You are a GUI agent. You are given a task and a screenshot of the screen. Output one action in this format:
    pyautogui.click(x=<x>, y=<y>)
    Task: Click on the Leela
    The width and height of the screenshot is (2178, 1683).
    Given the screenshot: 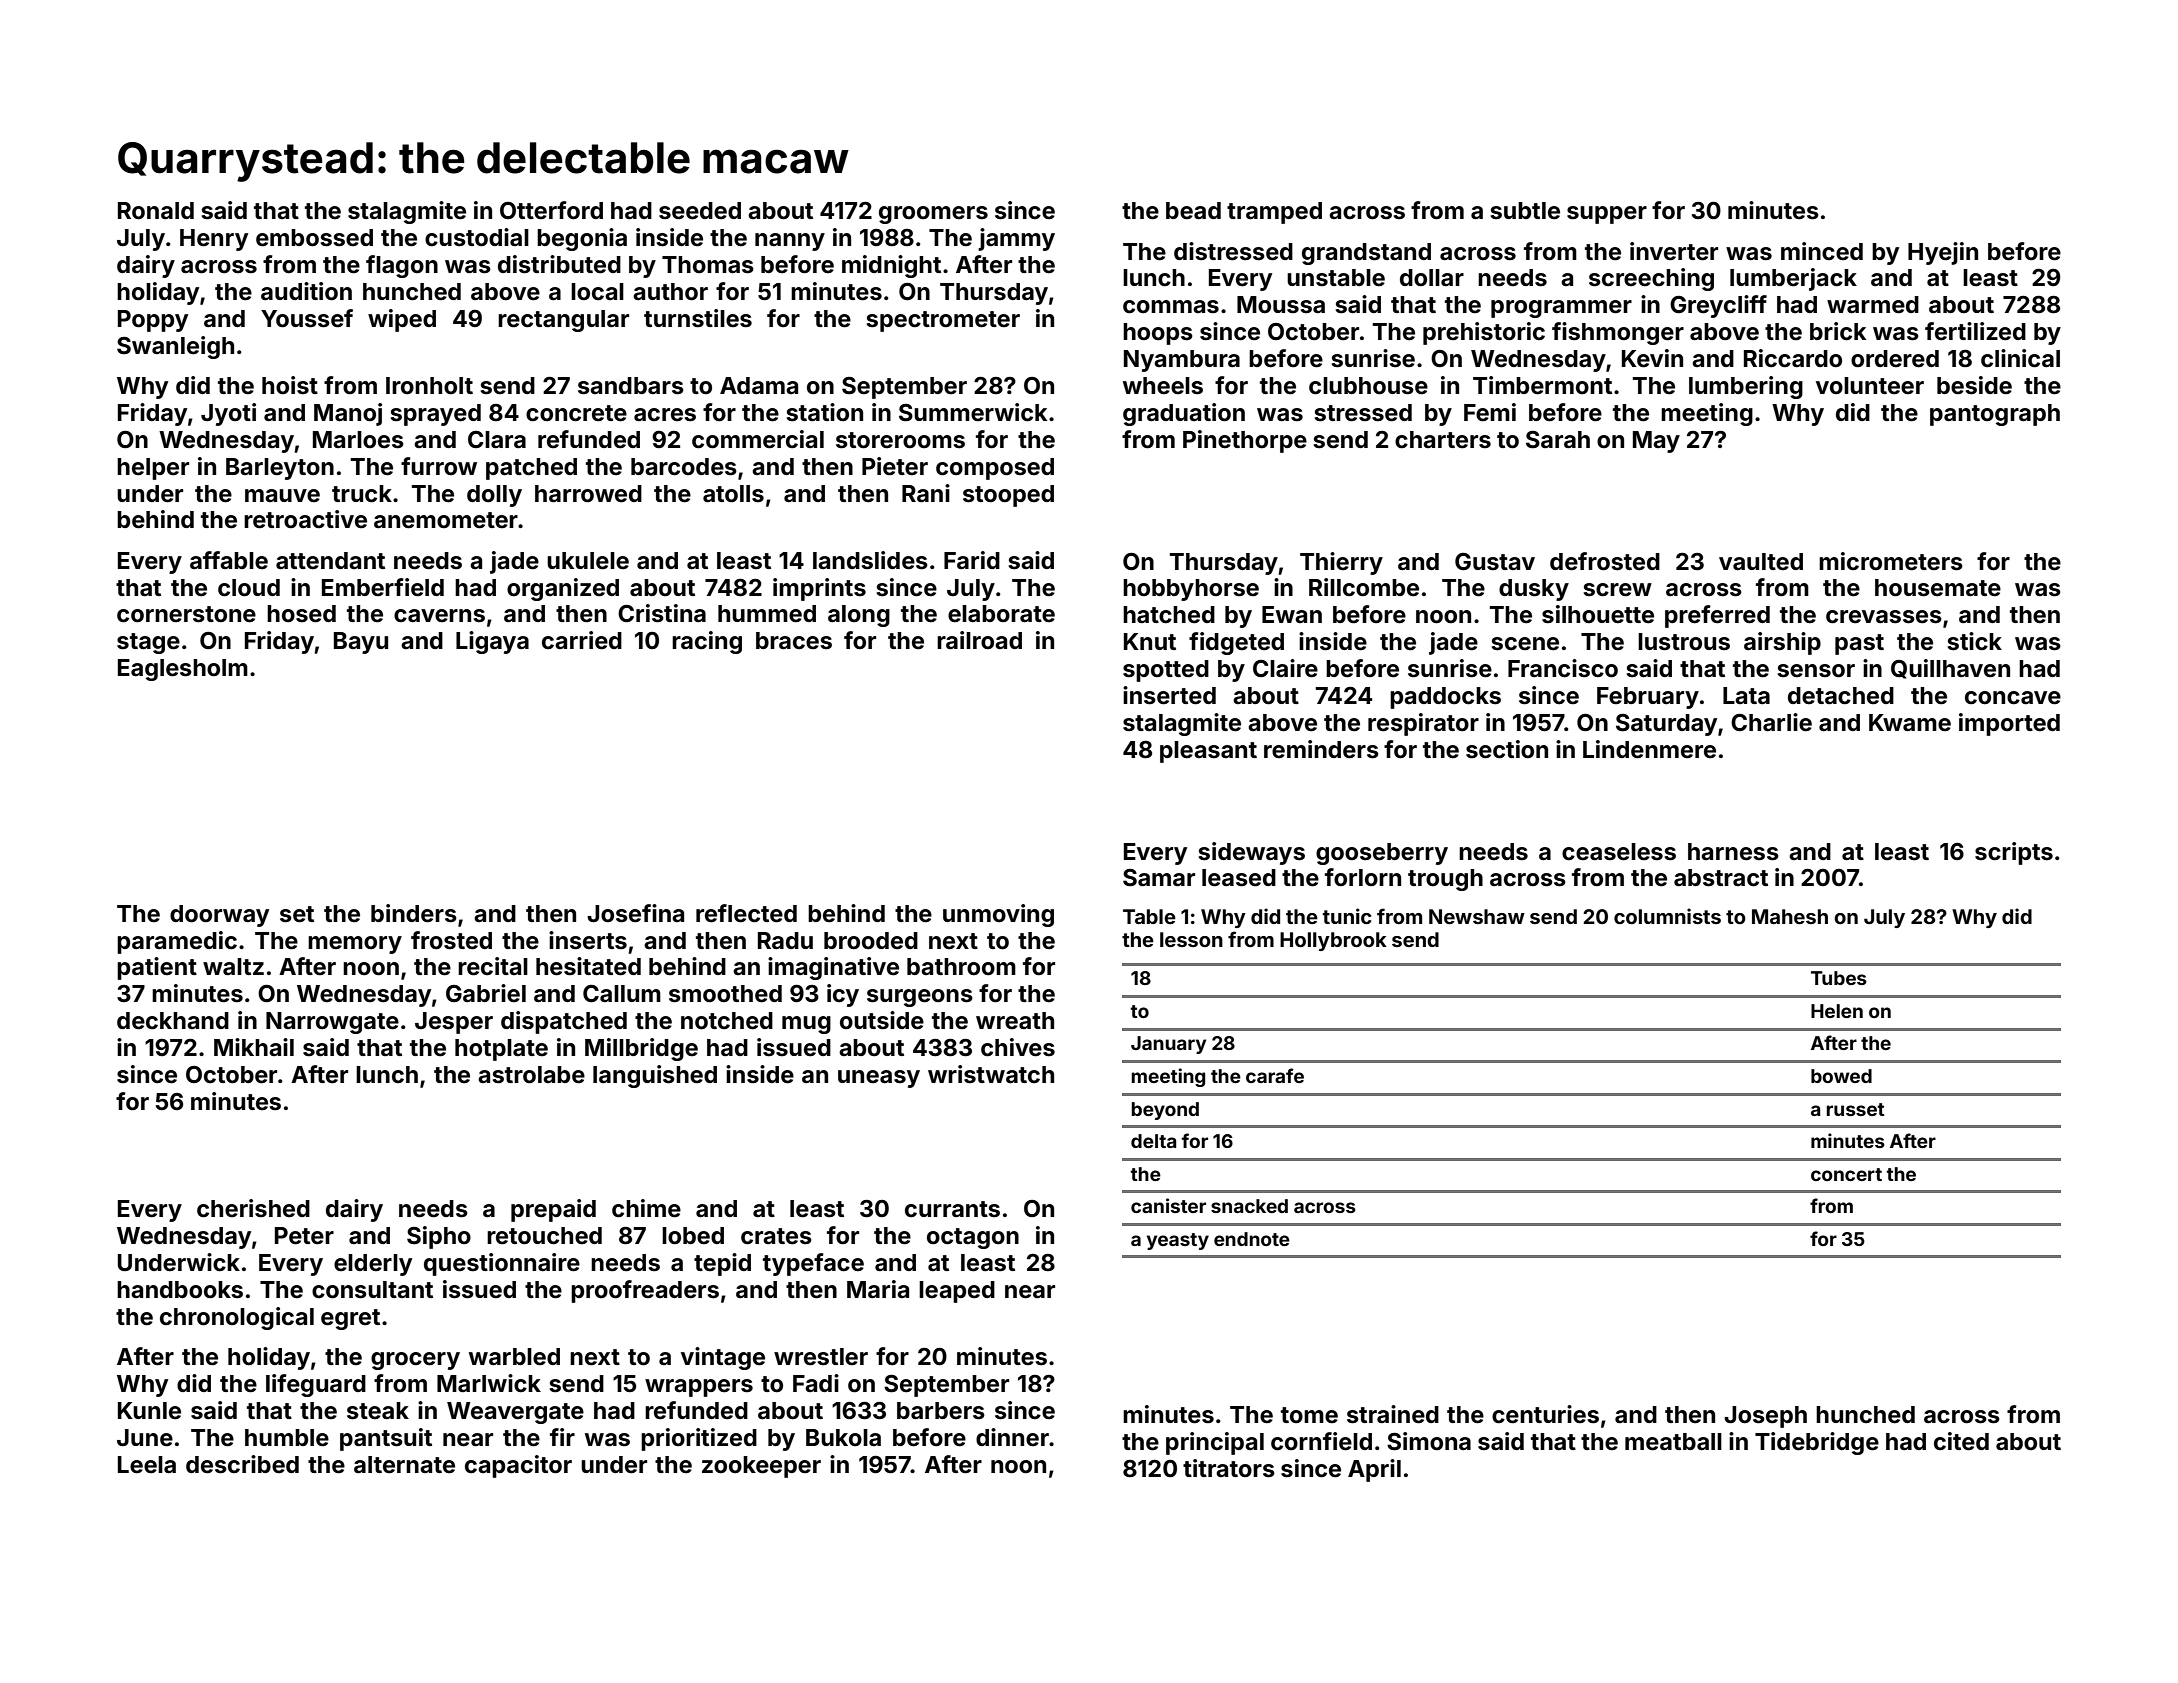 What is the action you would take?
    pyautogui.click(x=147, y=1465)
